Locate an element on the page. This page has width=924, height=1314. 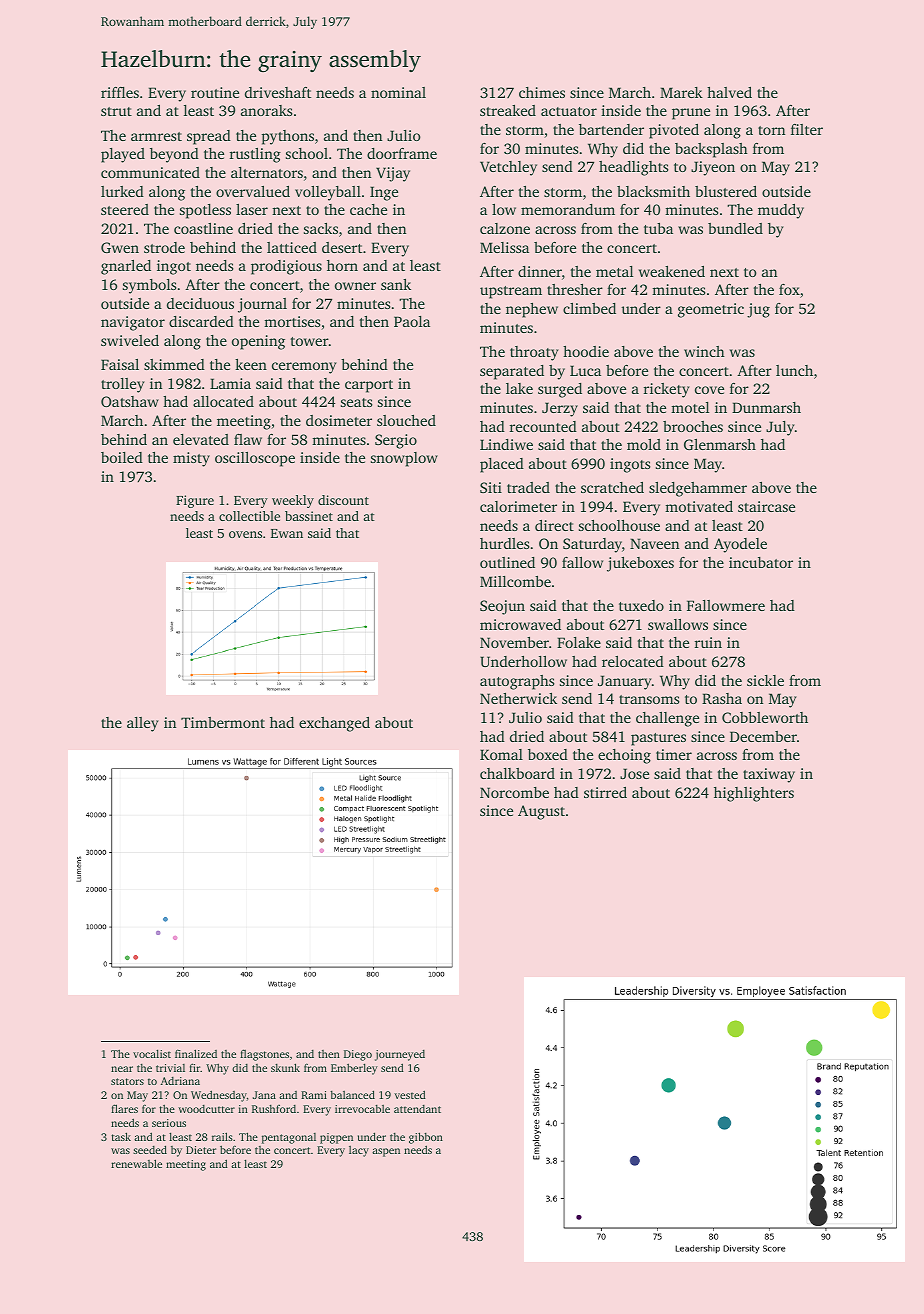
hurdles is located at coordinates (504, 543).
